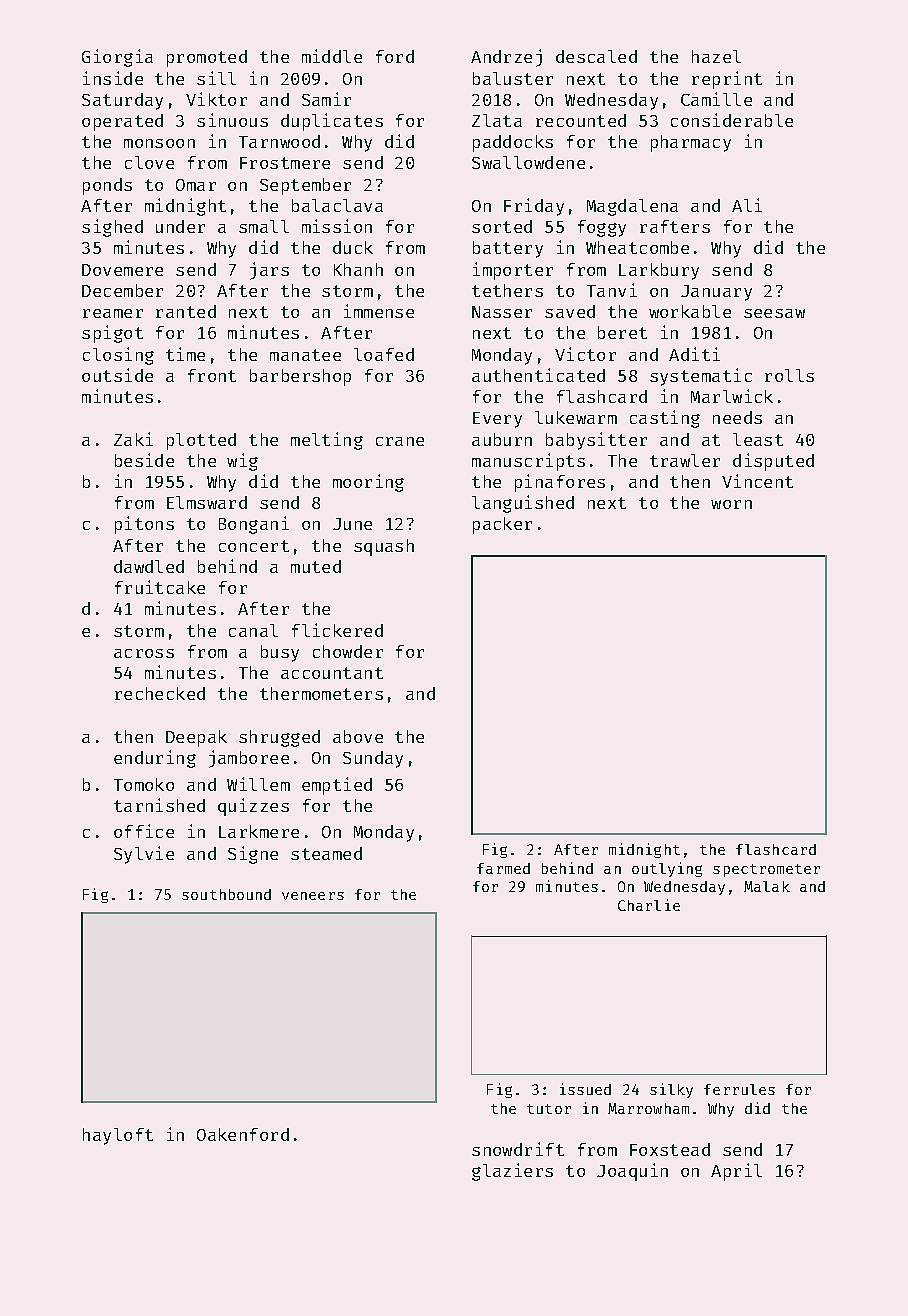 The width and height of the page is (908, 1316). I want to click on reprint, so click(727, 80).
